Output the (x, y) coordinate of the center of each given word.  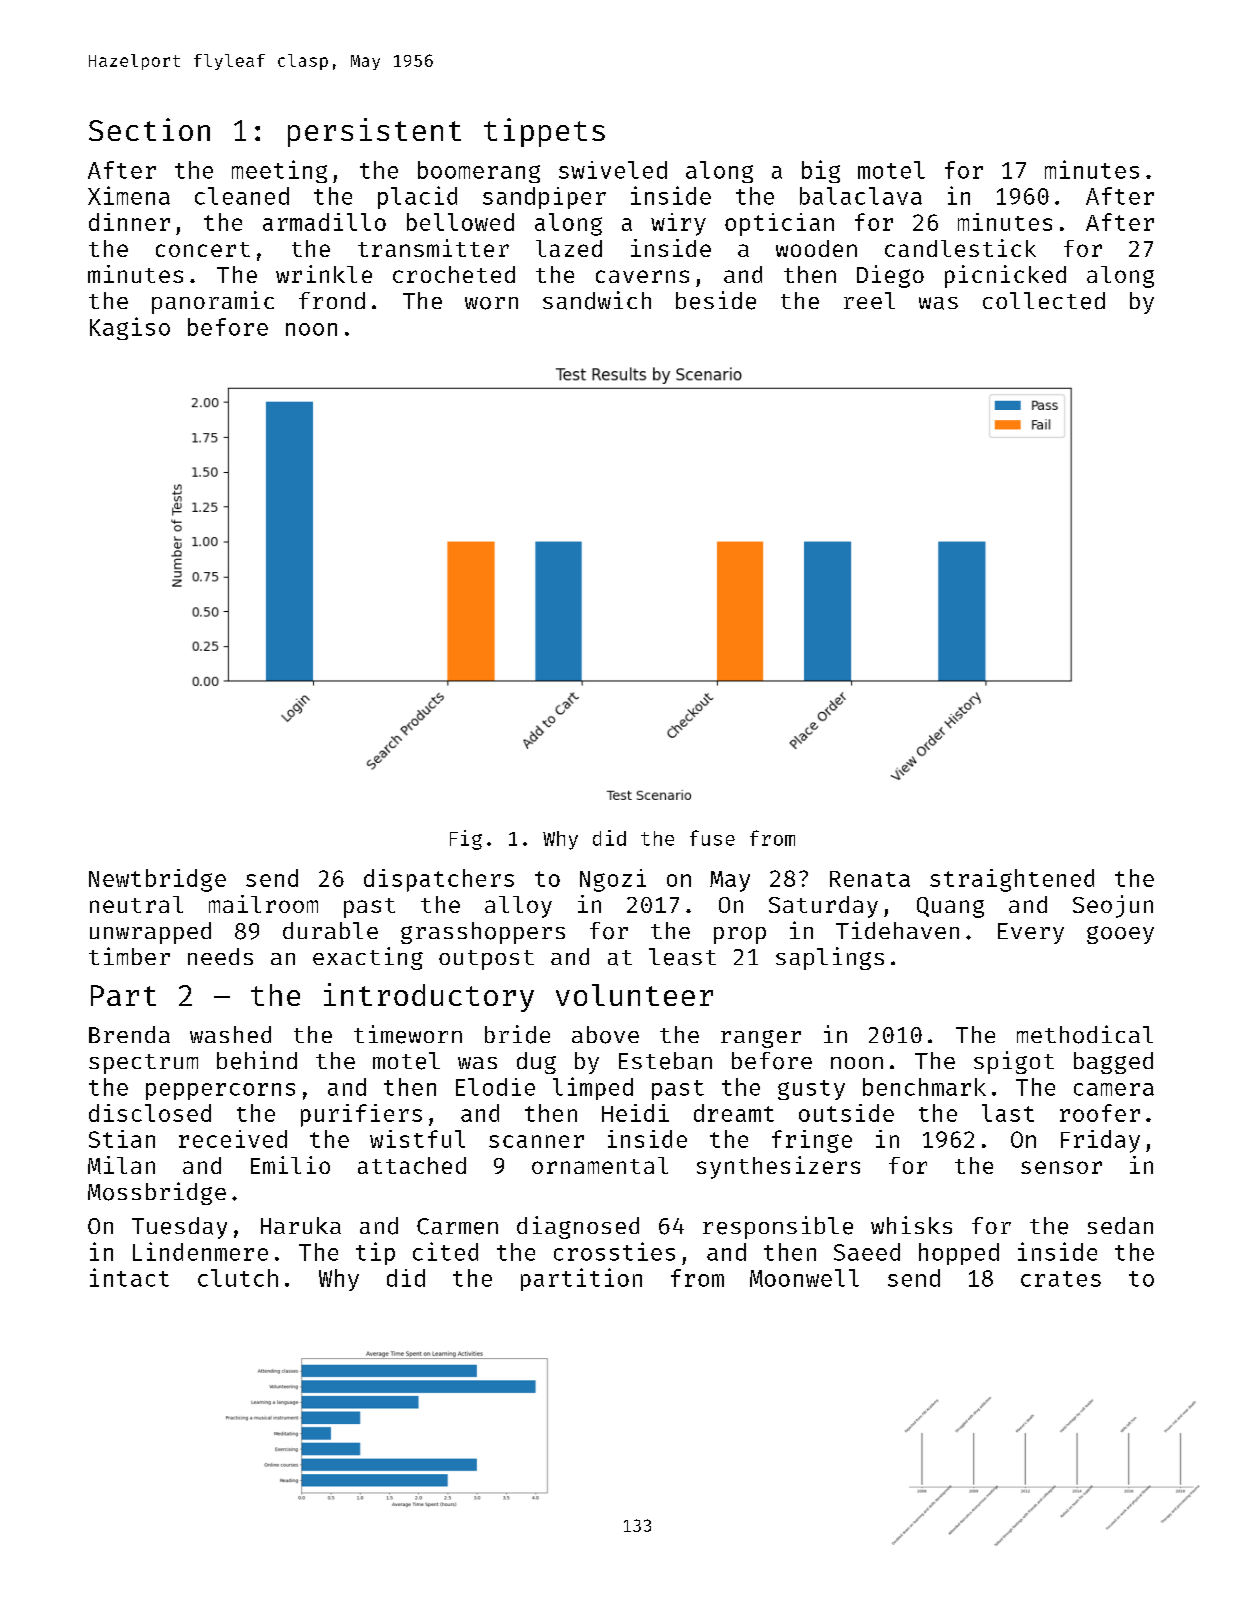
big (821, 171)
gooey (1120, 935)
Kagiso (130, 328)
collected (1044, 301)
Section (149, 129)
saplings (830, 958)
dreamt (734, 1113)
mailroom (263, 904)
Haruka (301, 1225)
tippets (544, 132)
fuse (712, 838)
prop (740, 935)
